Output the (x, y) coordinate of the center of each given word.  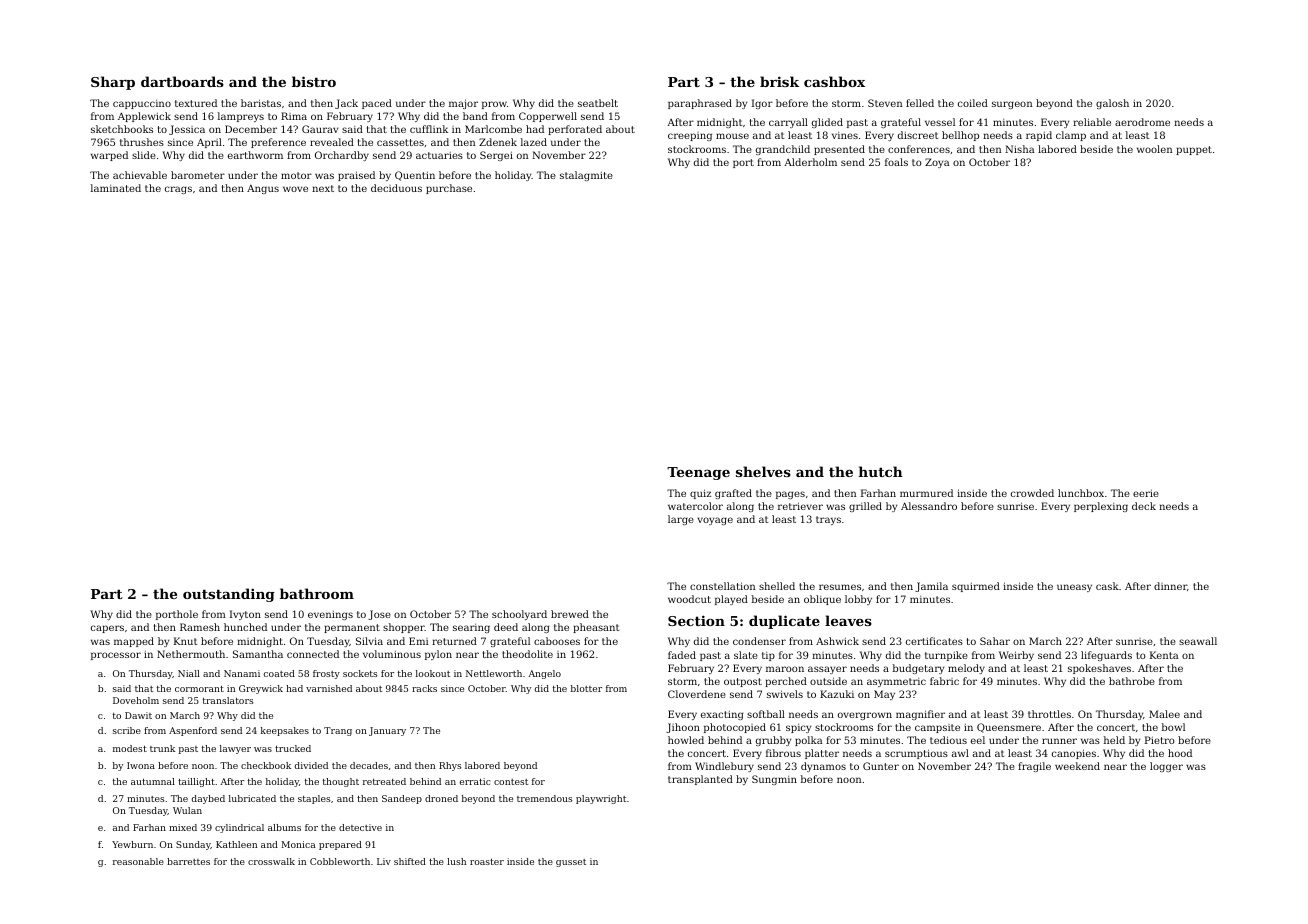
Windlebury (724, 767)
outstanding (229, 595)
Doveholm (136, 700)
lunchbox (1081, 493)
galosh (1112, 104)
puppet (1194, 150)
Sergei (496, 156)
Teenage (698, 473)
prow (494, 105)
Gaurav (320, 129)
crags (178, 190)
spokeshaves (1099, 669)
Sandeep (402, 799)
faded (682, 655)
